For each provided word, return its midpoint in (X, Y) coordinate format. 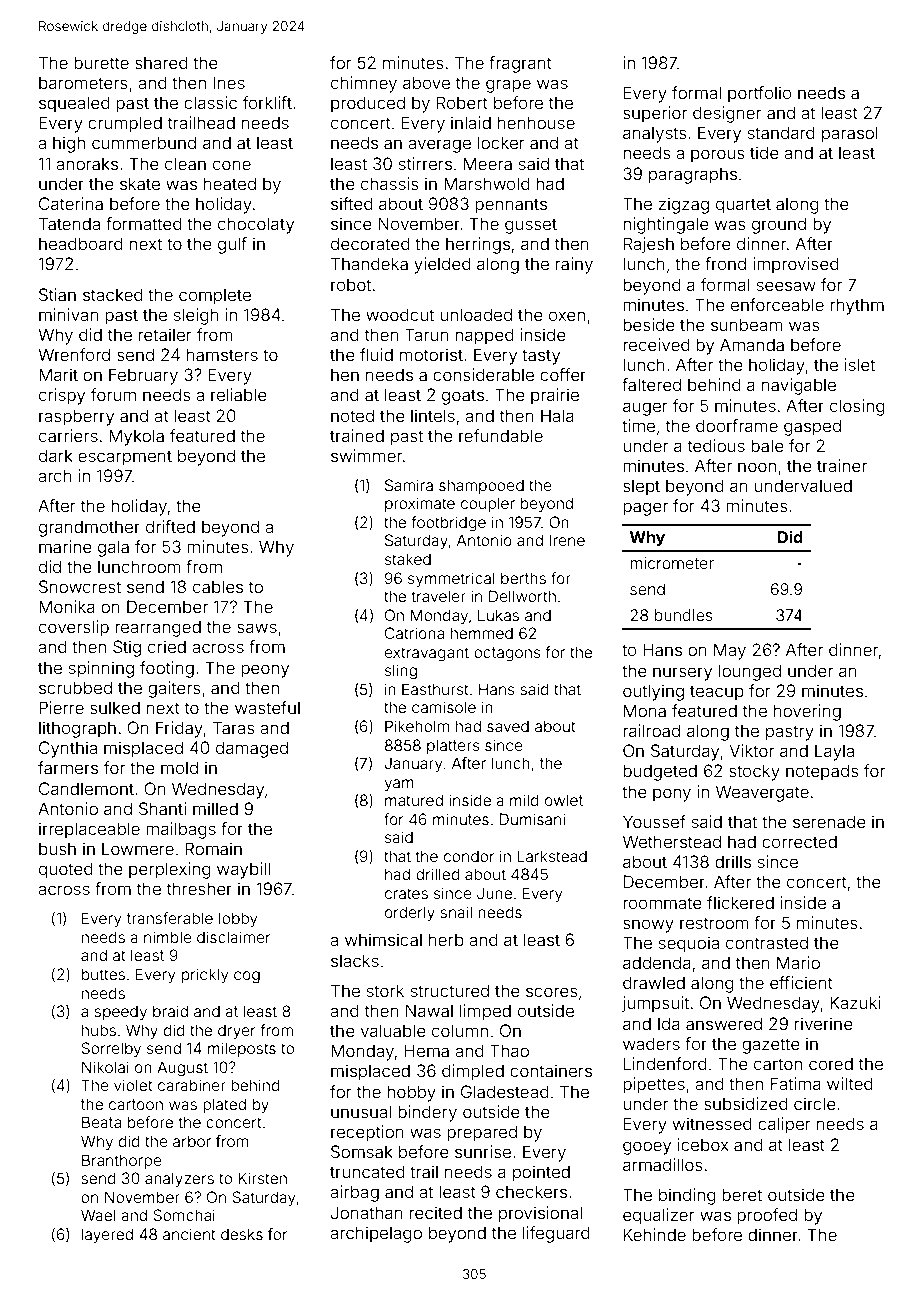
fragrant (520, 64)
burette (101, 62)
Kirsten (262, 1178)
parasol (850, 134)
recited (436, 1212)
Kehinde (655, 1234)
